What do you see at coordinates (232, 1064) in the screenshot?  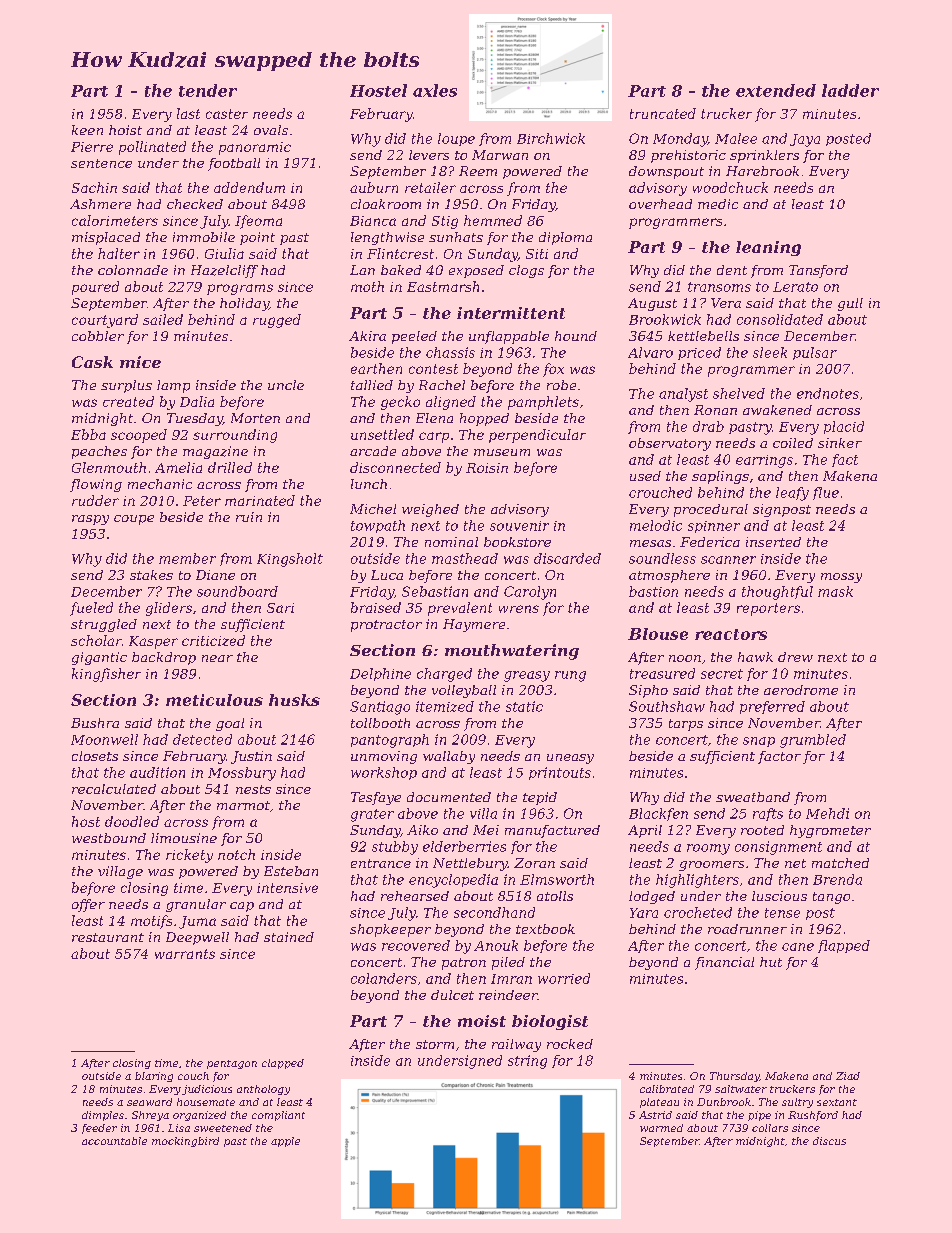 I see `pentagon` at bounding box center [232, 1064].
